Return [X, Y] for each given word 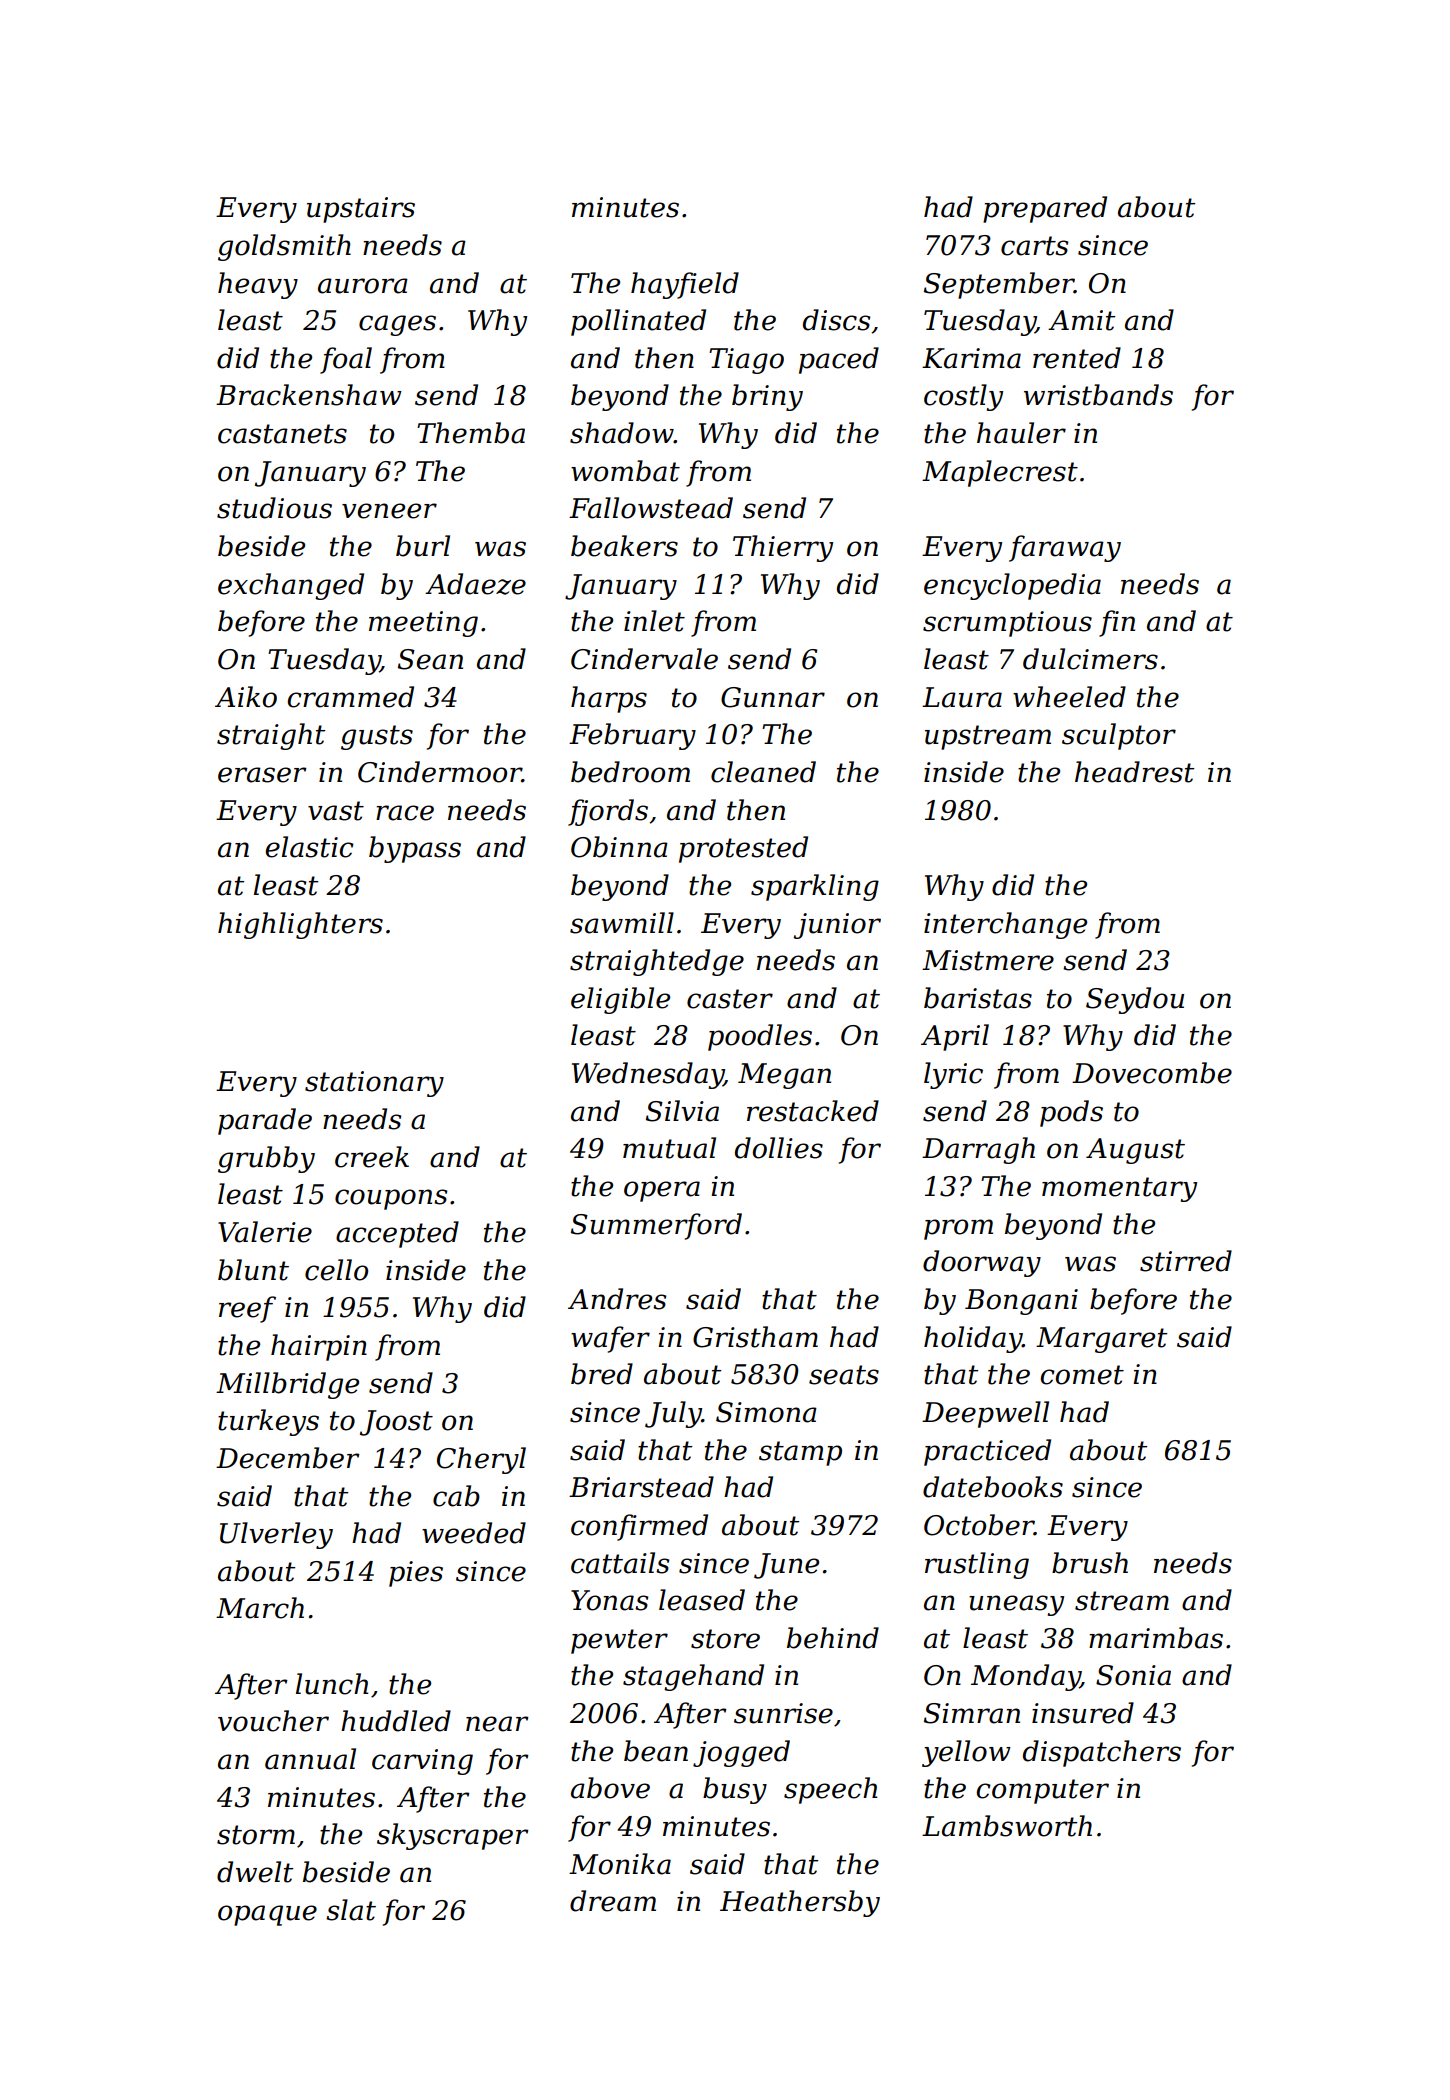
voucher [273, 1721]
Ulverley [276, 1535]
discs [836, 320]
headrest [1134, 772]
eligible [620, 1000]
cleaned [763, 772]
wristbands [1098, 395]
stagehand [693, 1677]
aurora [363, 286]
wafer [610, 1339]
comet [1082, 1375]
